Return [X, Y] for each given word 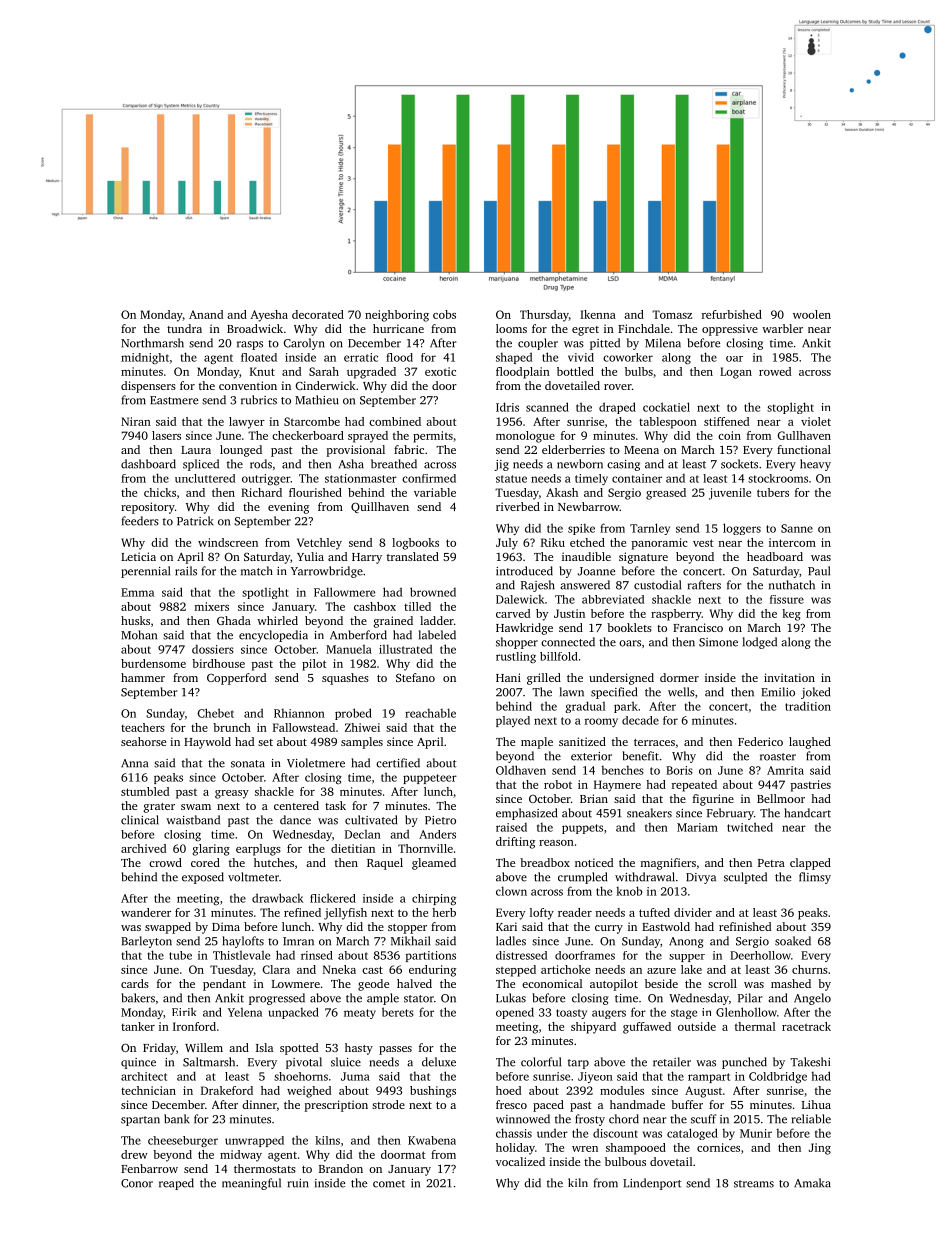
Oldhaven [521, 770]
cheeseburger [183, 1141]
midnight [145, 358]
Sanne [797, 528]
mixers [212, 606]
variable [435, 492]
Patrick [195, 521]
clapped [810, 864]
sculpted [745, 878]
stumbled [145, 791]
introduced [524, 571]
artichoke [565, 969]
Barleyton [146, 942]
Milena [663, 343]
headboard [775, 556]
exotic [440, 371]
